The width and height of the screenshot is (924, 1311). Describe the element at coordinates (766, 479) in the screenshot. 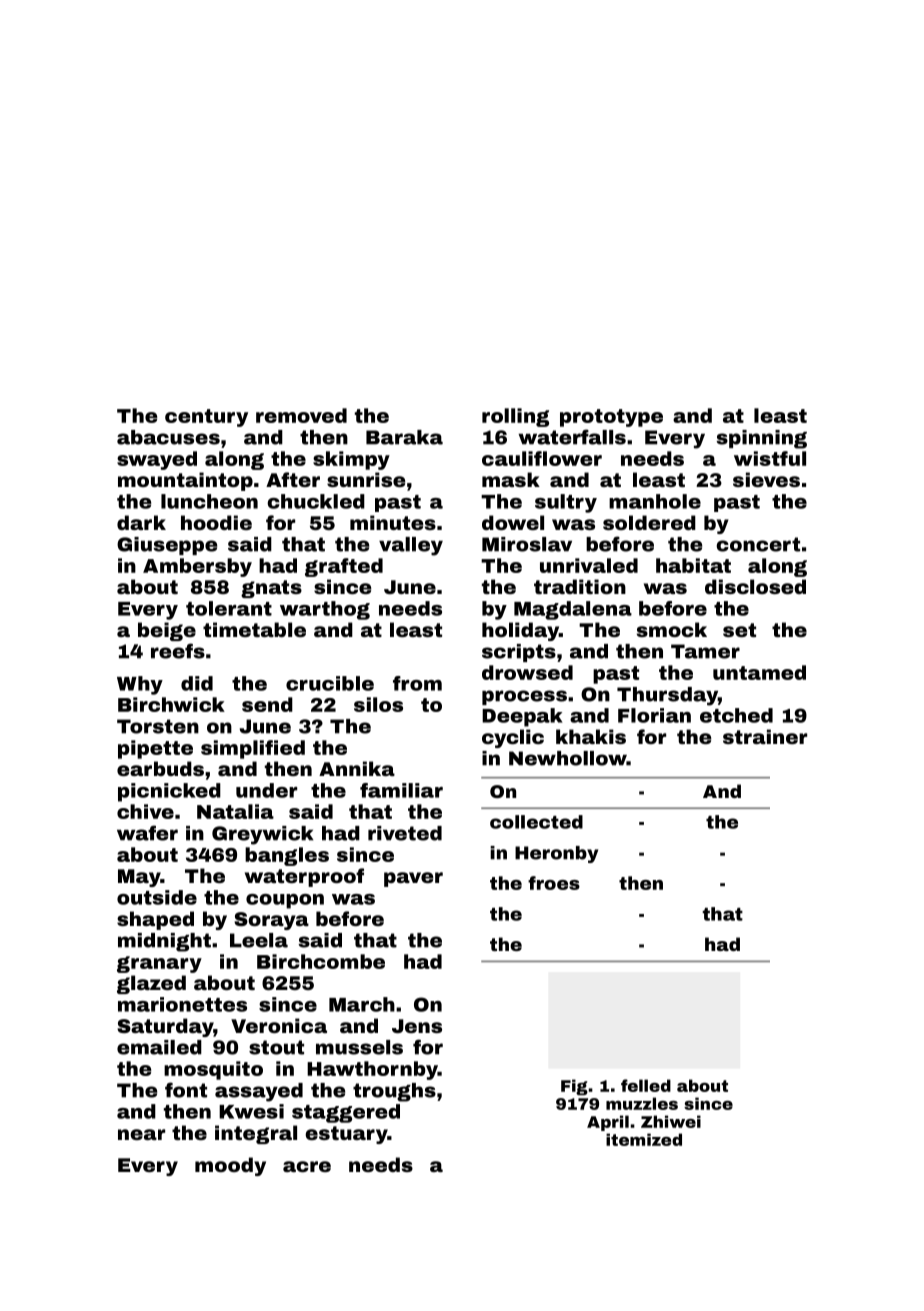

I see `sieves` at that location.
